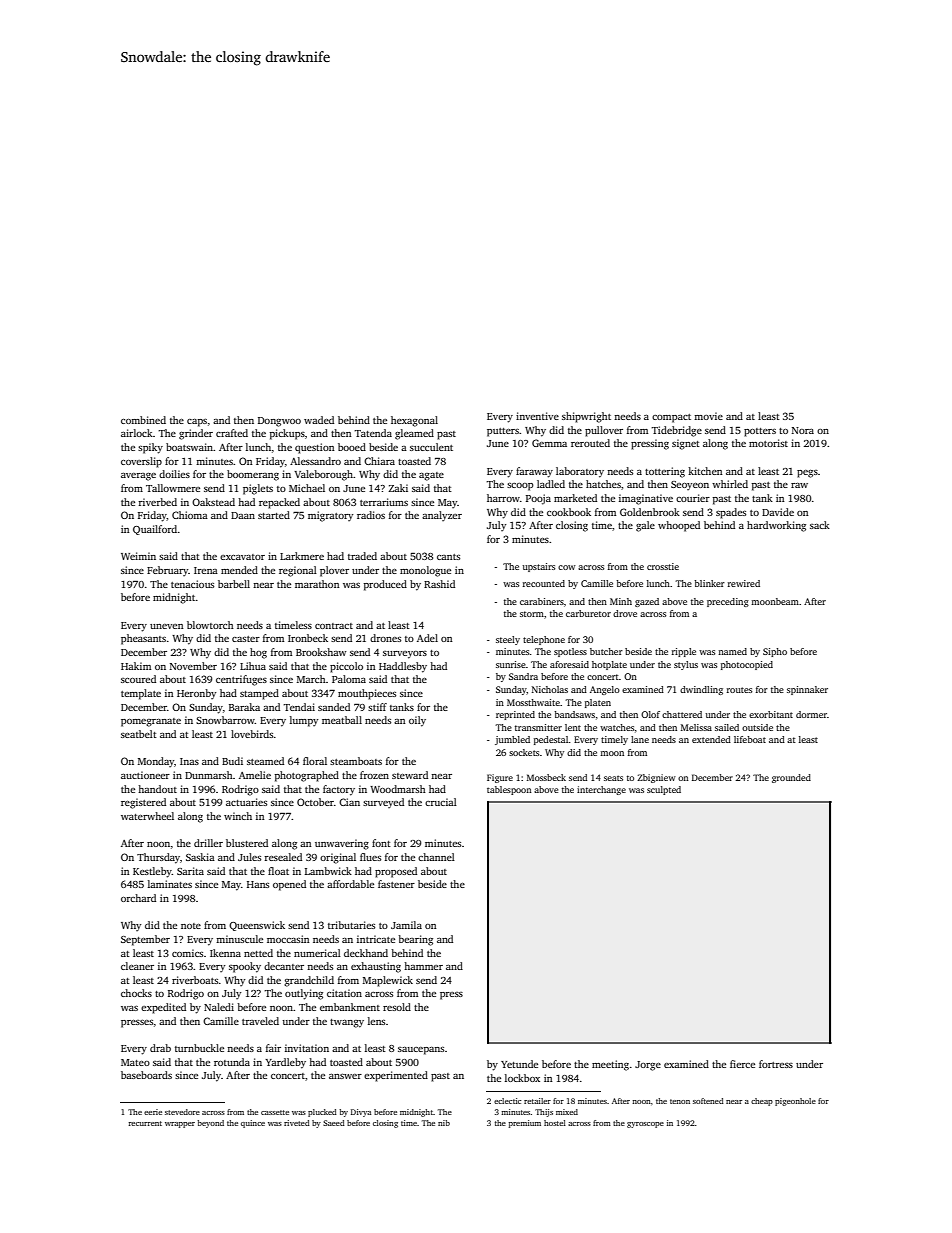 The height and width of the page is (1233, 952). What do you see at coordinates (537, 416) in the page?
I see `inventive` at bounding box center [537, 416].
